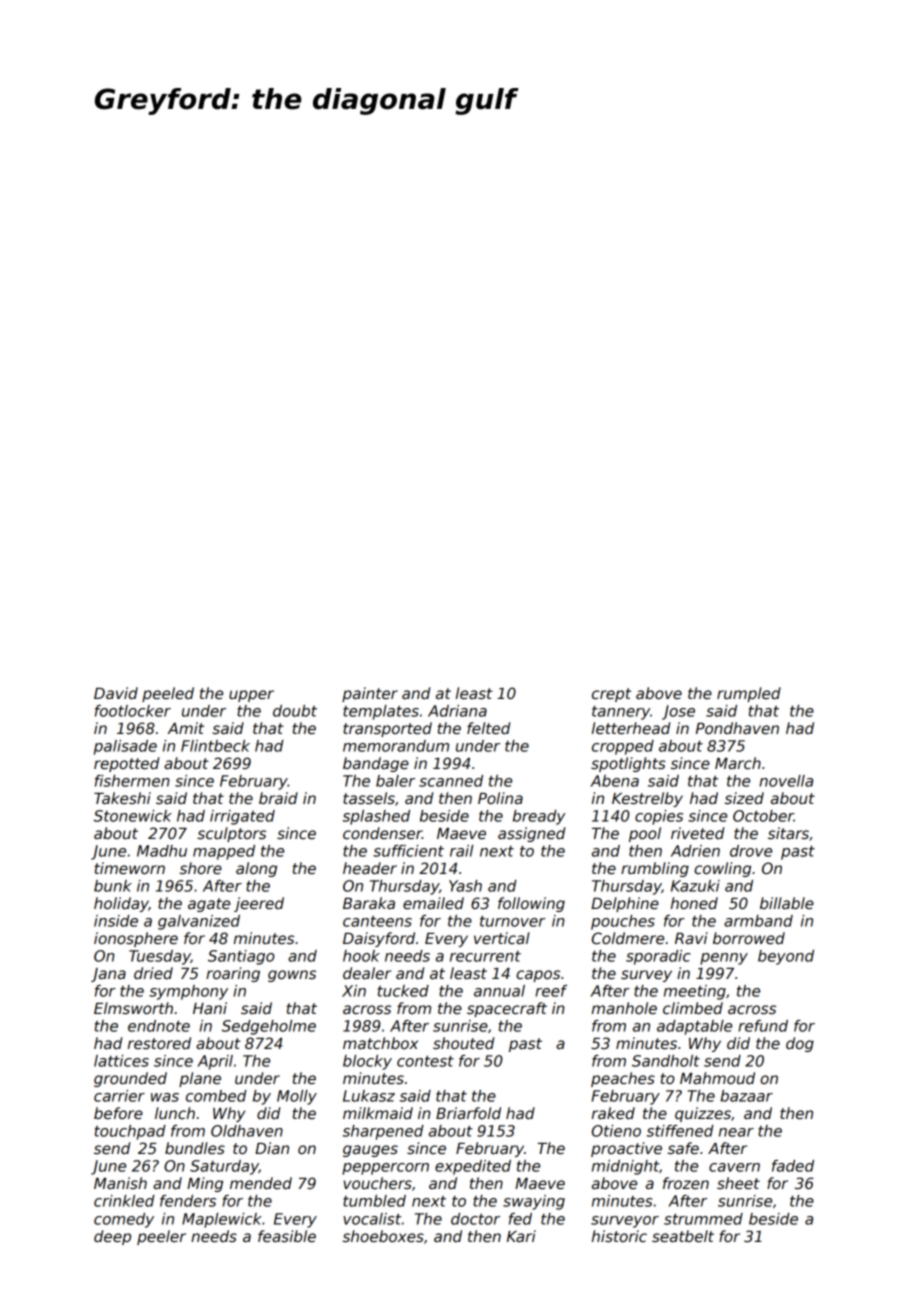  I want to click on painter, so click(370, 694).
